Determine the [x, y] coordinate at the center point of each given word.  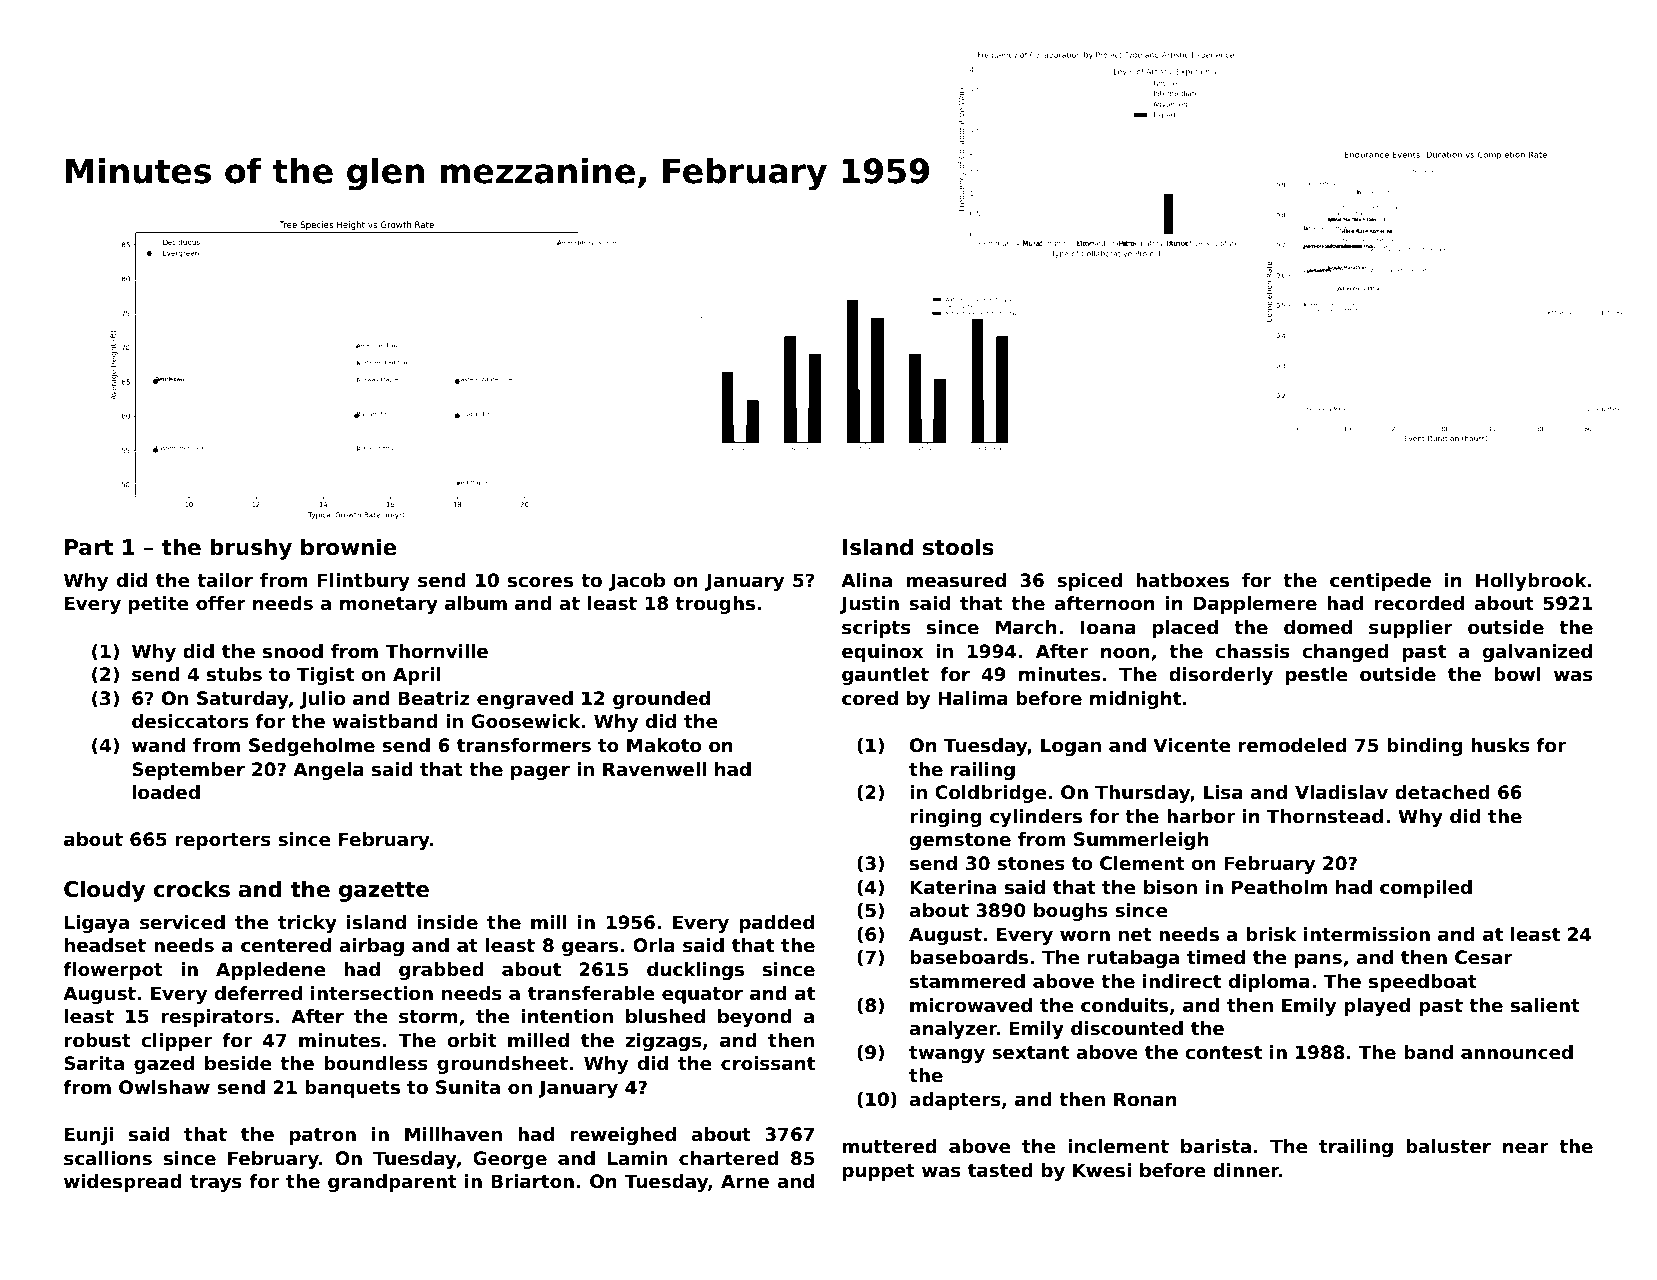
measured [956, 580]
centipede [1380, 582]
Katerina [953, 887]
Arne [745, 1181]
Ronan [1145, 1099]
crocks [192, 889]
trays [216, 1183]
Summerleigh [1141, 841]
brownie [349, 547]
